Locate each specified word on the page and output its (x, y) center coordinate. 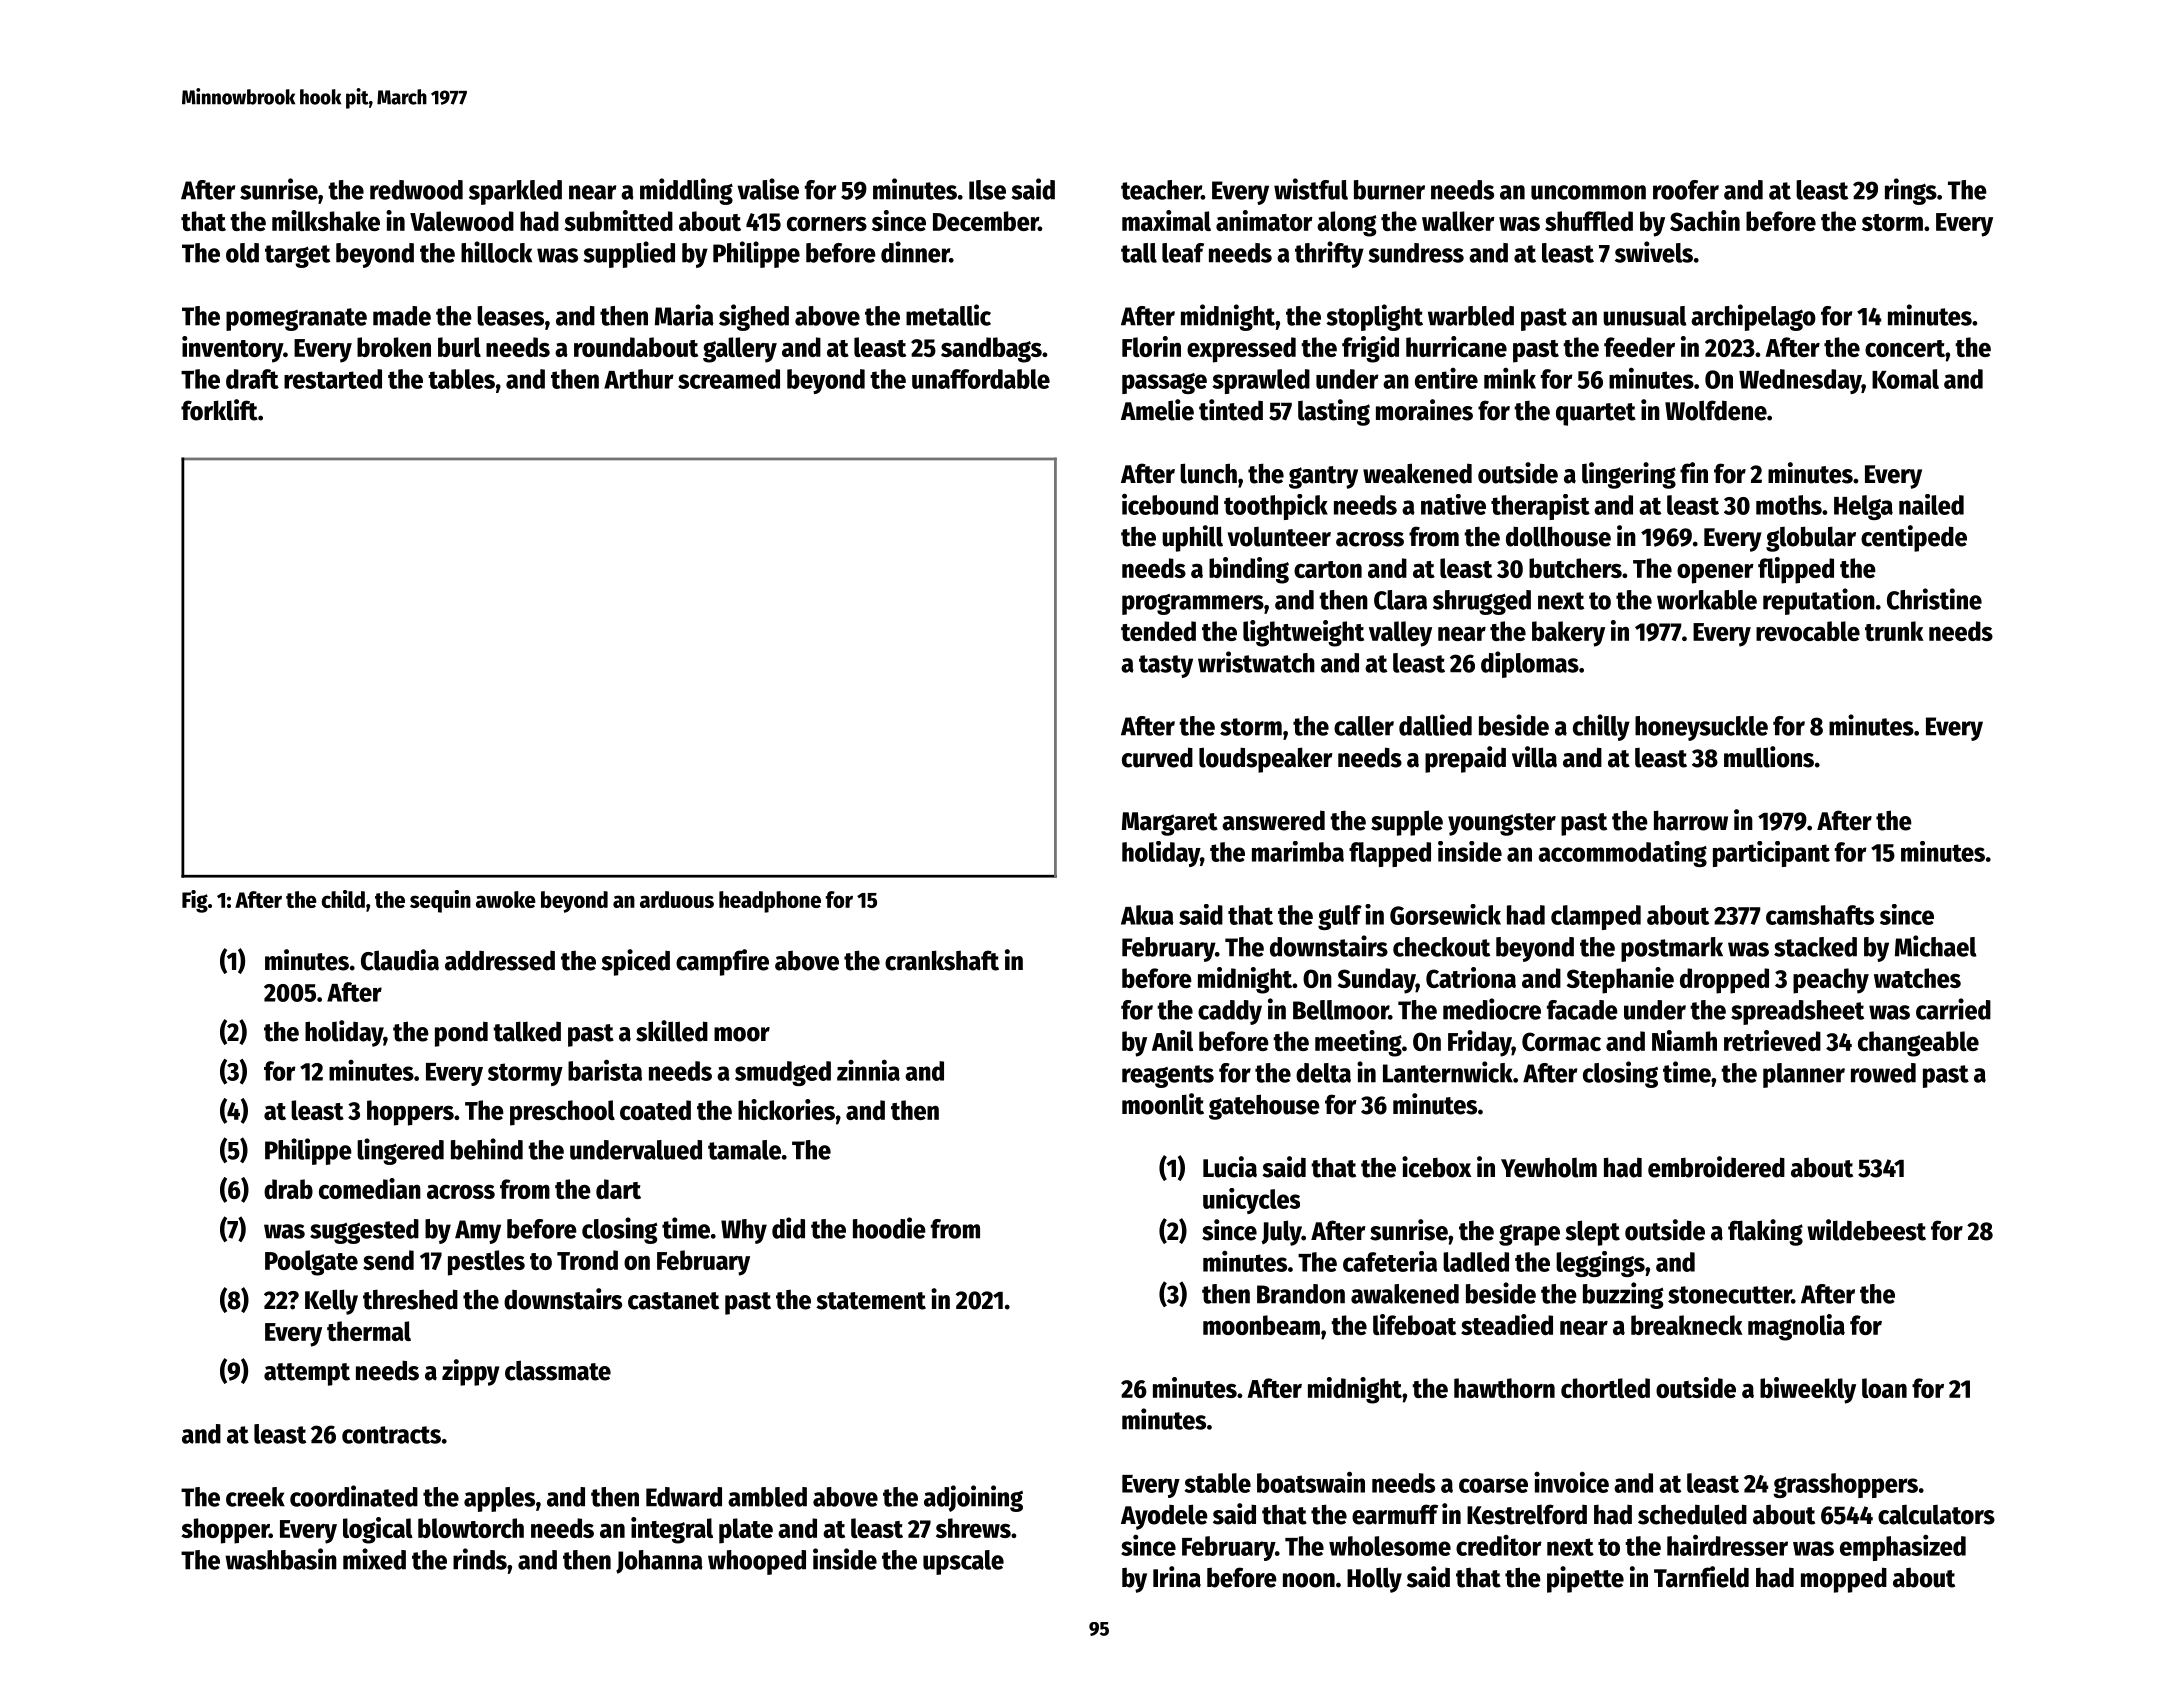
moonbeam (1261, 1325)
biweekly (1808, 1390)
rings (1911, 191)
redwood (416, 190)
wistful (1311, 189)
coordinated (354, 1496)
